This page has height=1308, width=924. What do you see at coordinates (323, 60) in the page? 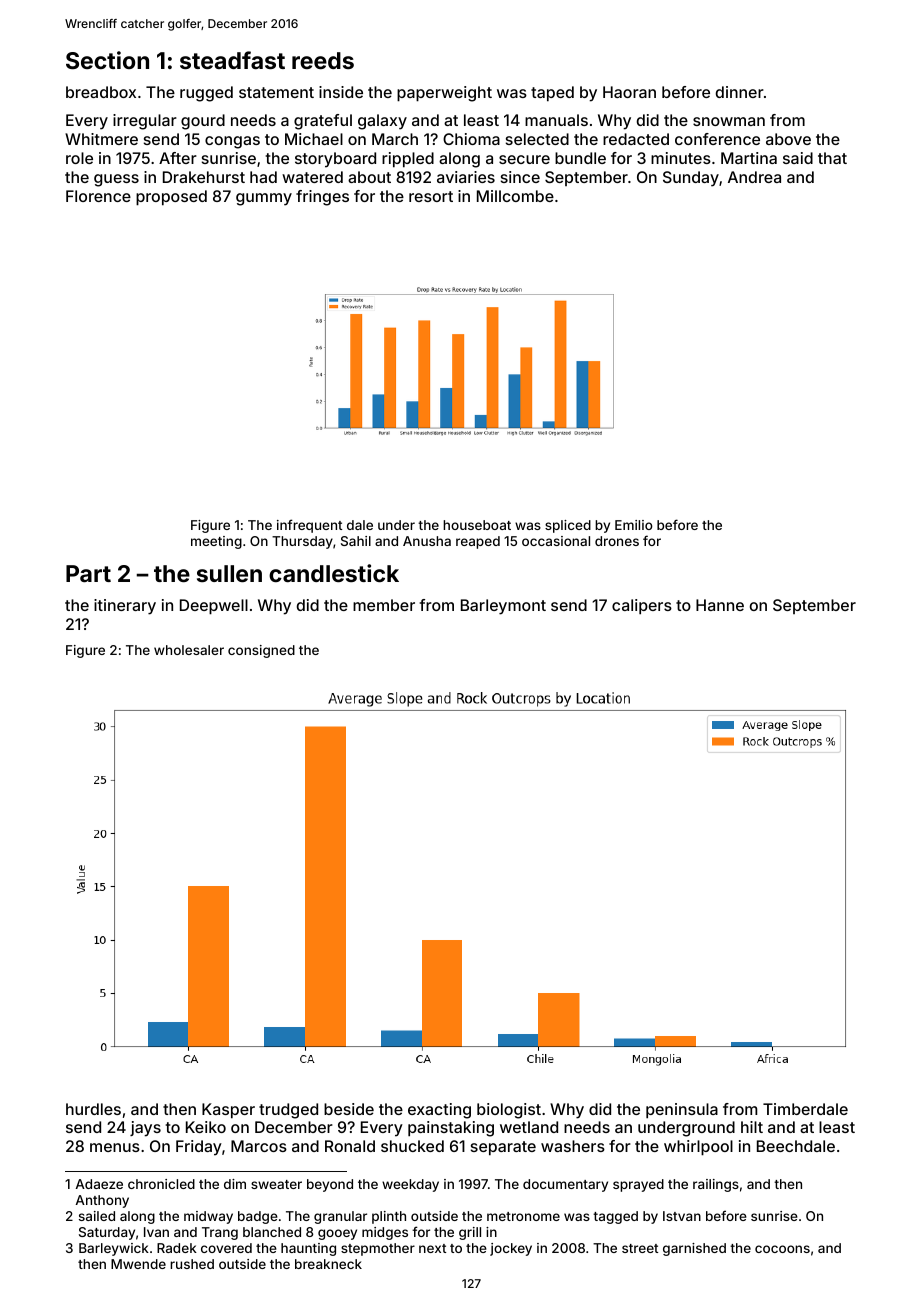
I see `reeds` at bounding box center [323, 60].
